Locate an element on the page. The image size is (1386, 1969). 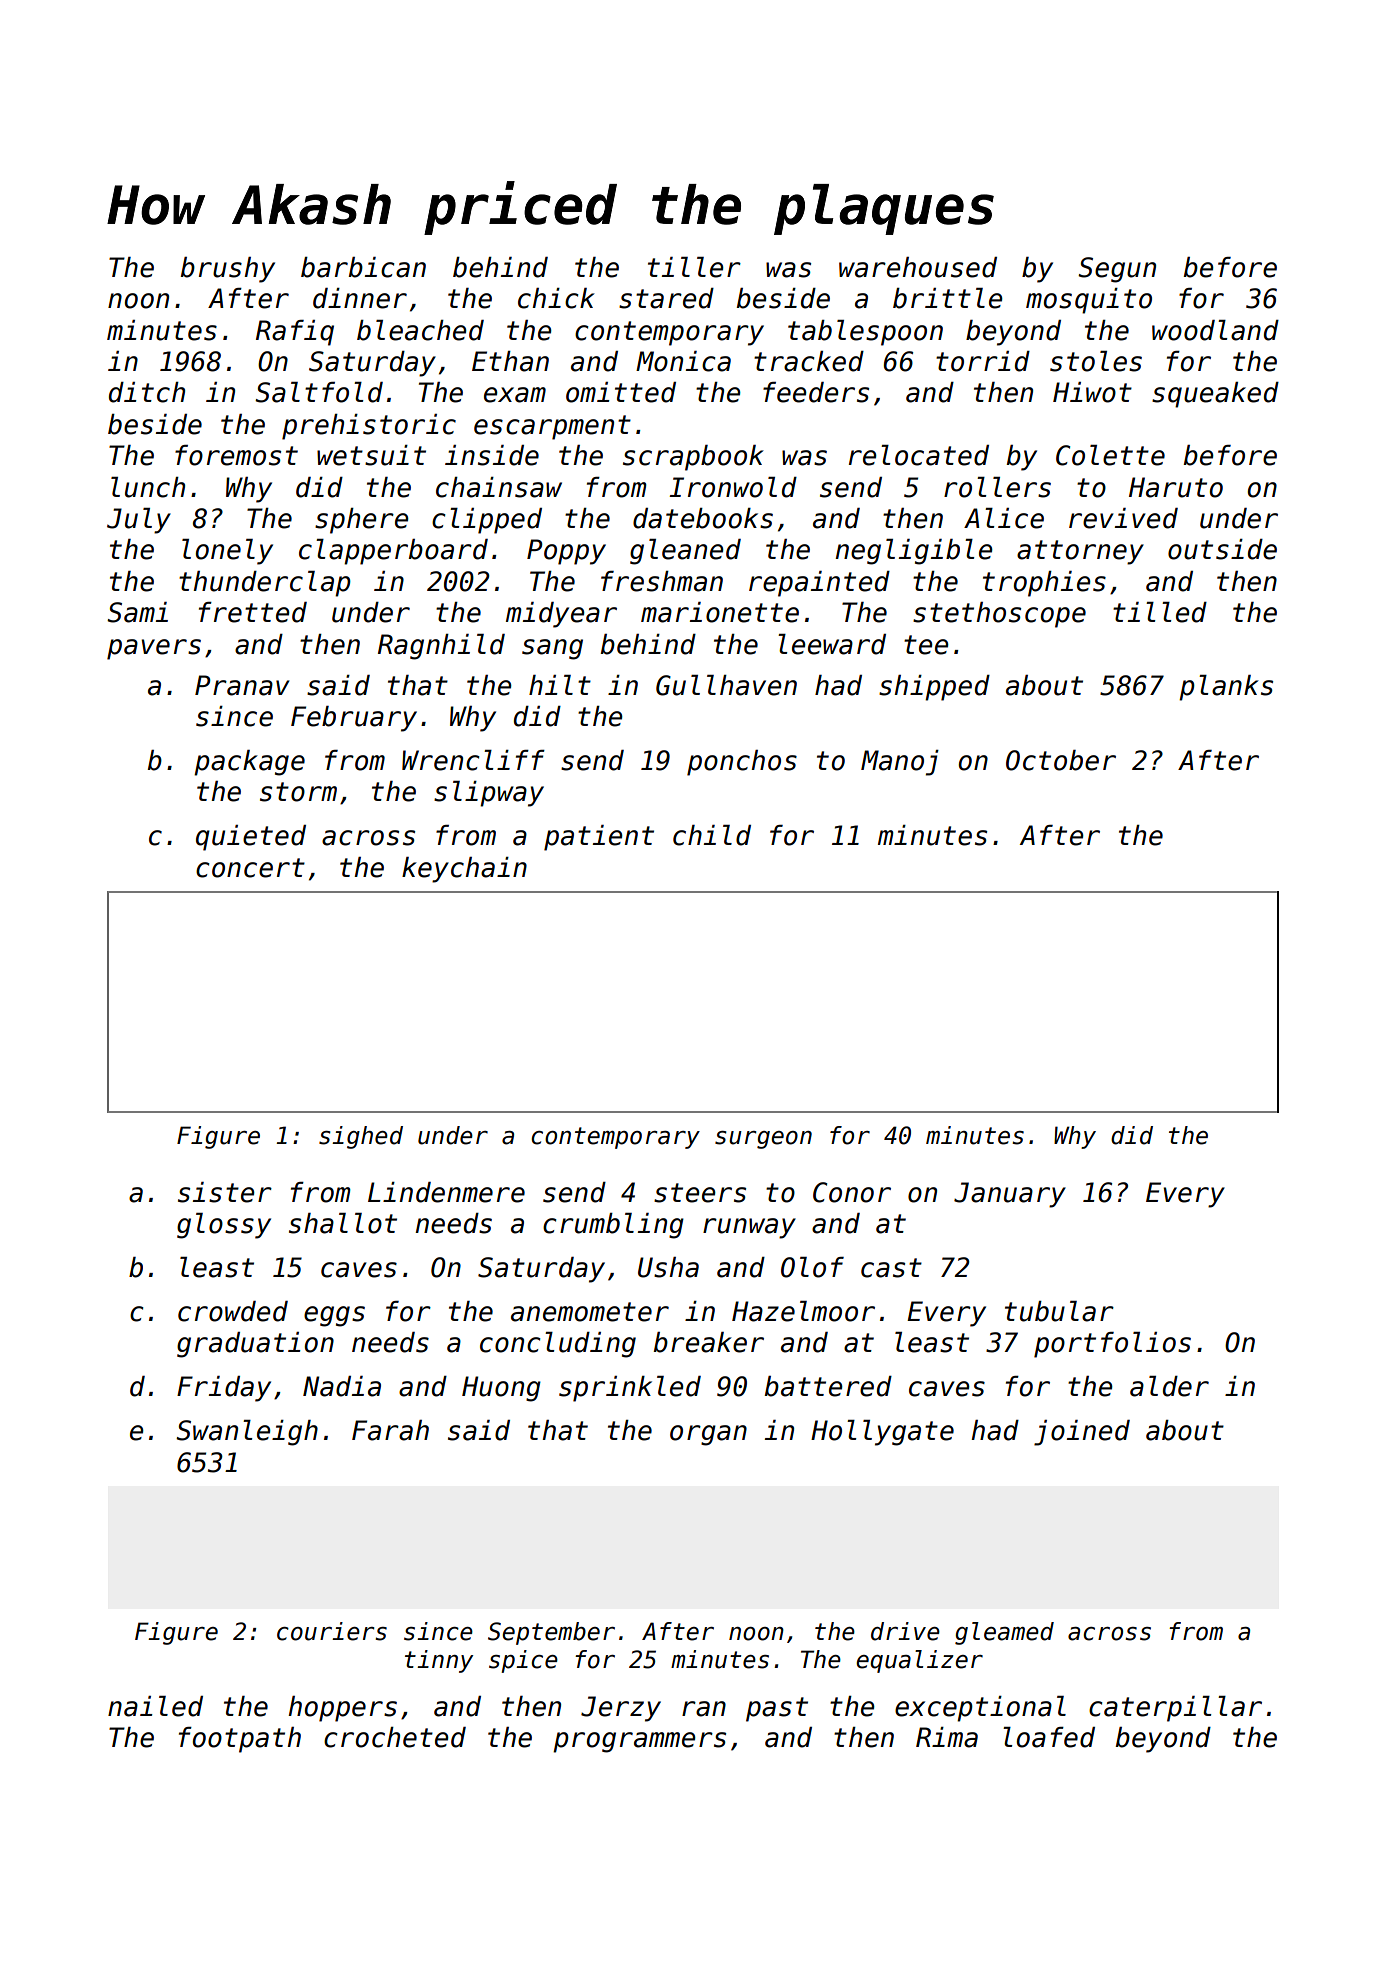
crowded is located at coordinates (233, 1311).
